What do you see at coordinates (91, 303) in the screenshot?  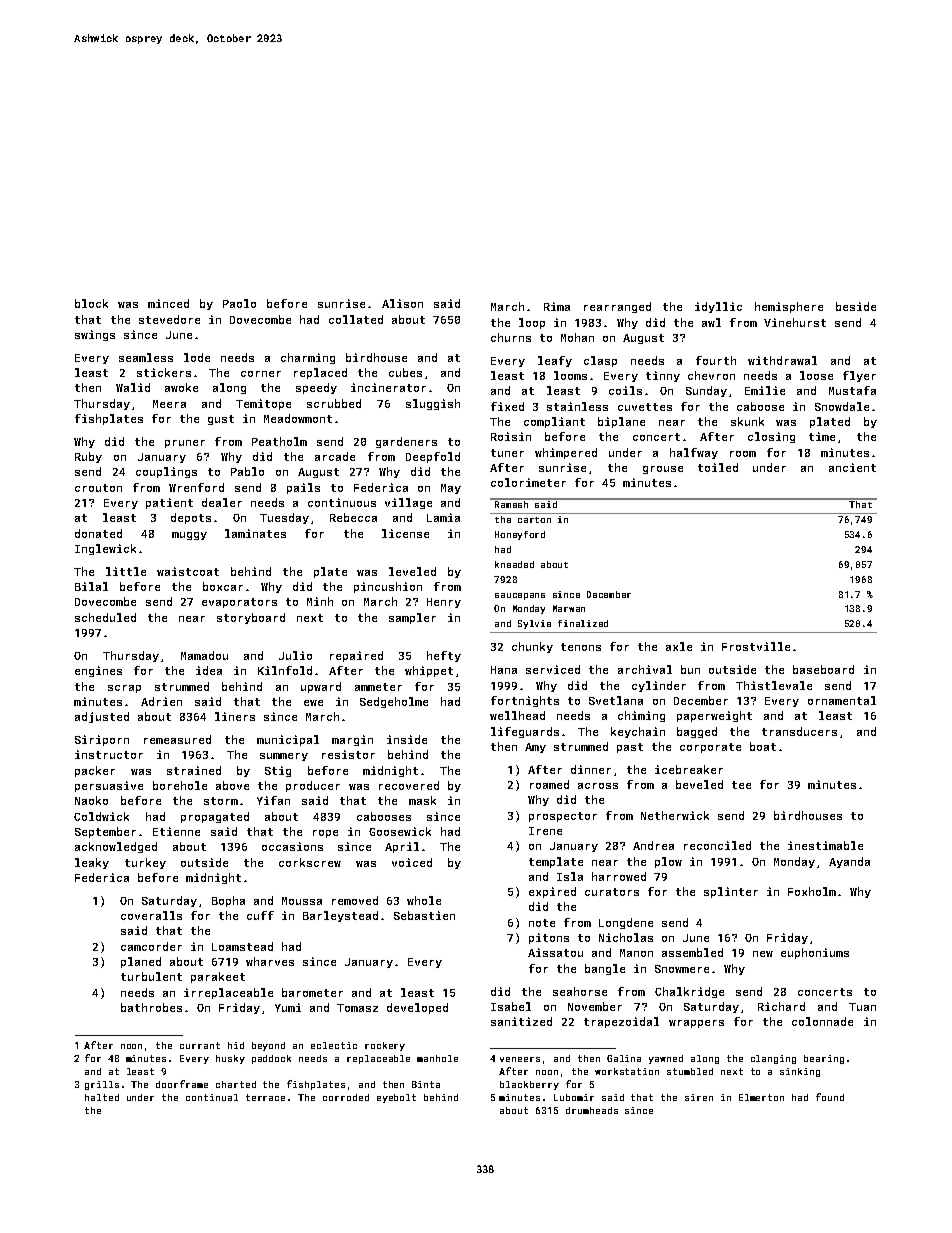 I see `block` at bounding box center [91, 303].
